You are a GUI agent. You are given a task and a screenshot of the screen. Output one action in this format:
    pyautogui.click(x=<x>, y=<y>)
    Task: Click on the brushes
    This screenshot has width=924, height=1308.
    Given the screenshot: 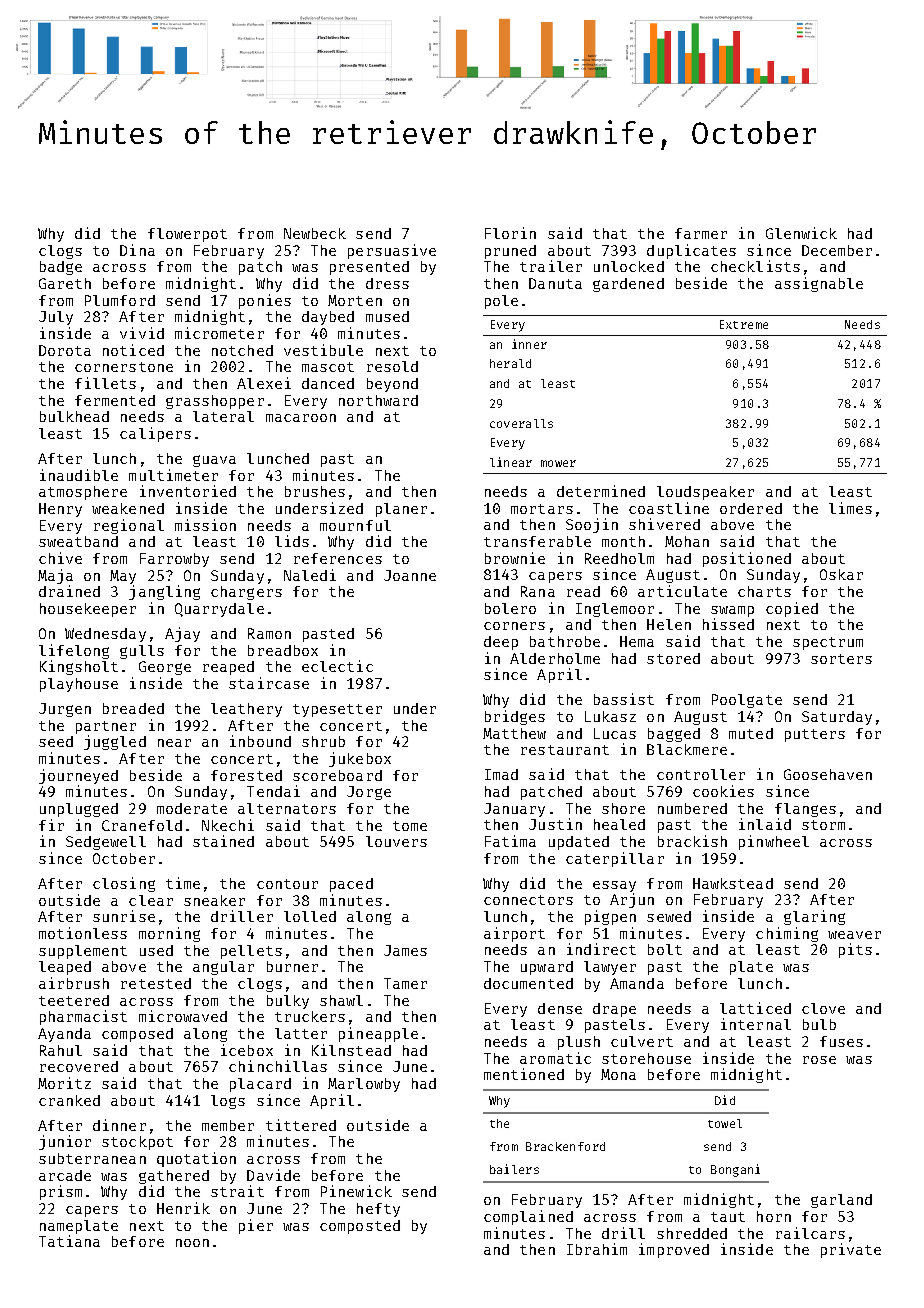 What is the action you would take?
    pyautogui.click(x=315, y=491)
